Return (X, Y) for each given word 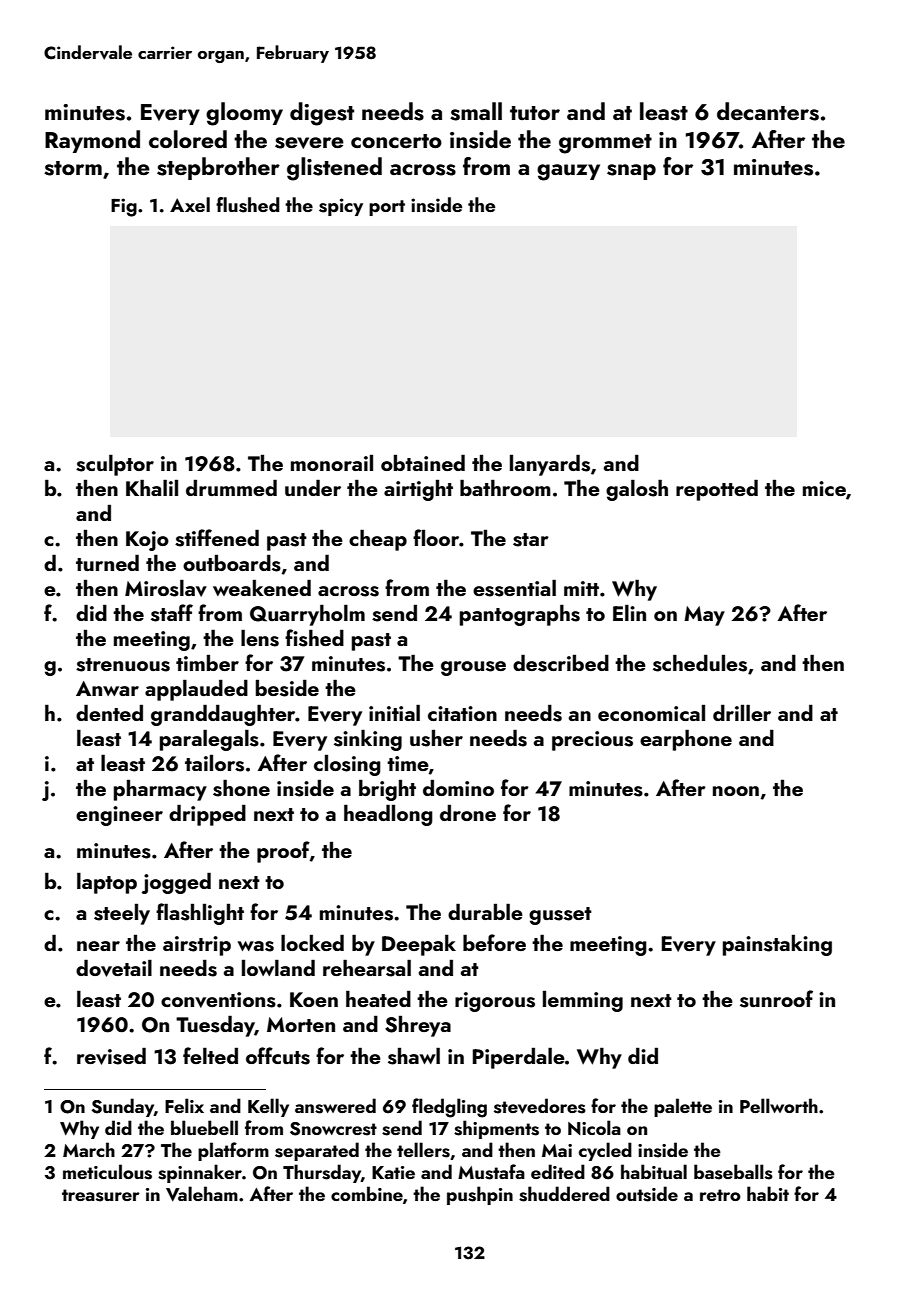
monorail (332, 462)
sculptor (115, 465)
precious (592, 741)
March (89, 1149)
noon (736, 791)
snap (631, 172)
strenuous (123, 665)
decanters (768, 111)
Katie (393, 1172)
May (704, 616)
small (476, 111)
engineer (119, 816)
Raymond (92, 141)
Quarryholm (307, 615)
